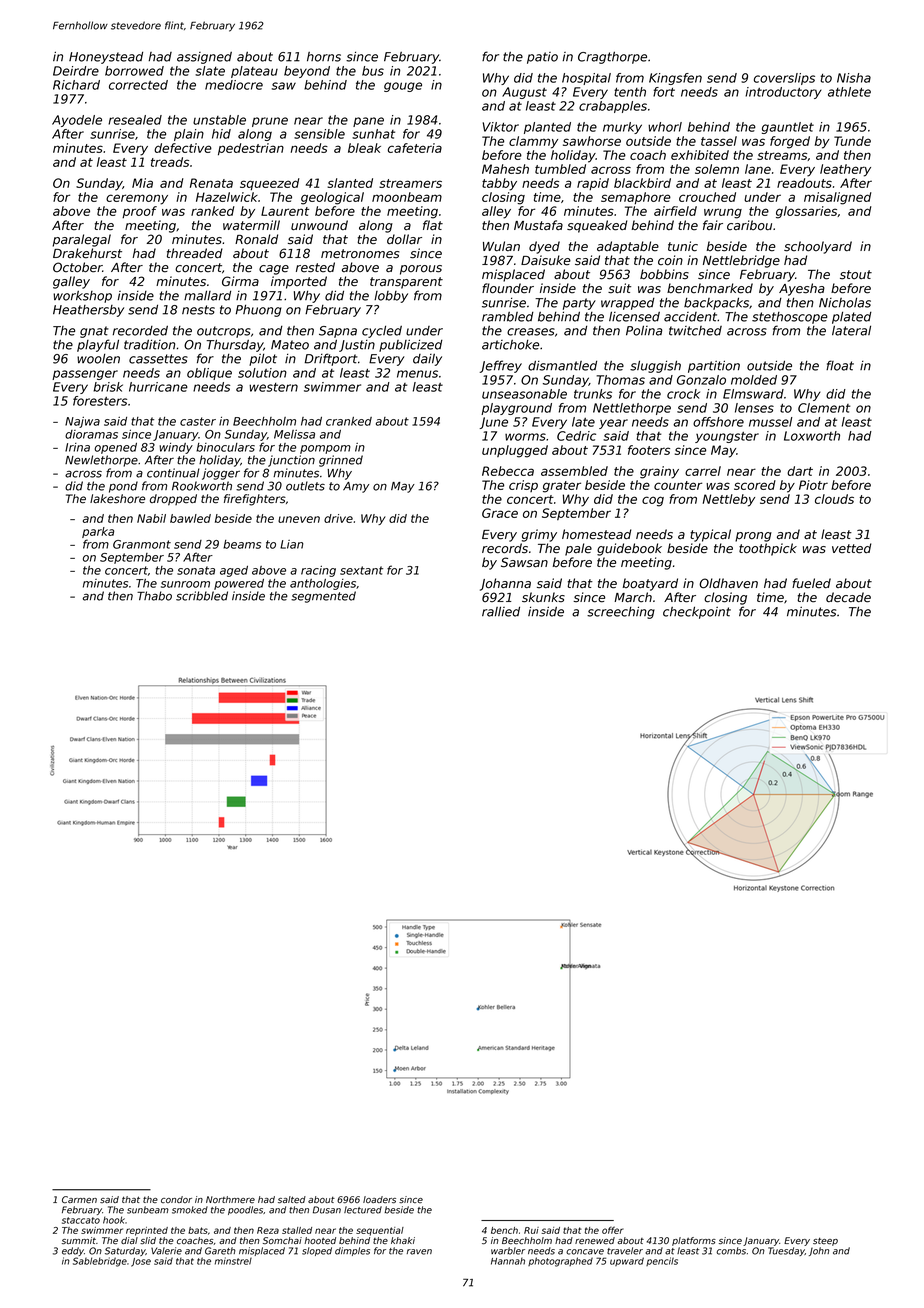 Image resolution: width=924 pixels, height=1308 pixels. I want to click on creases, so click(531, 332).
